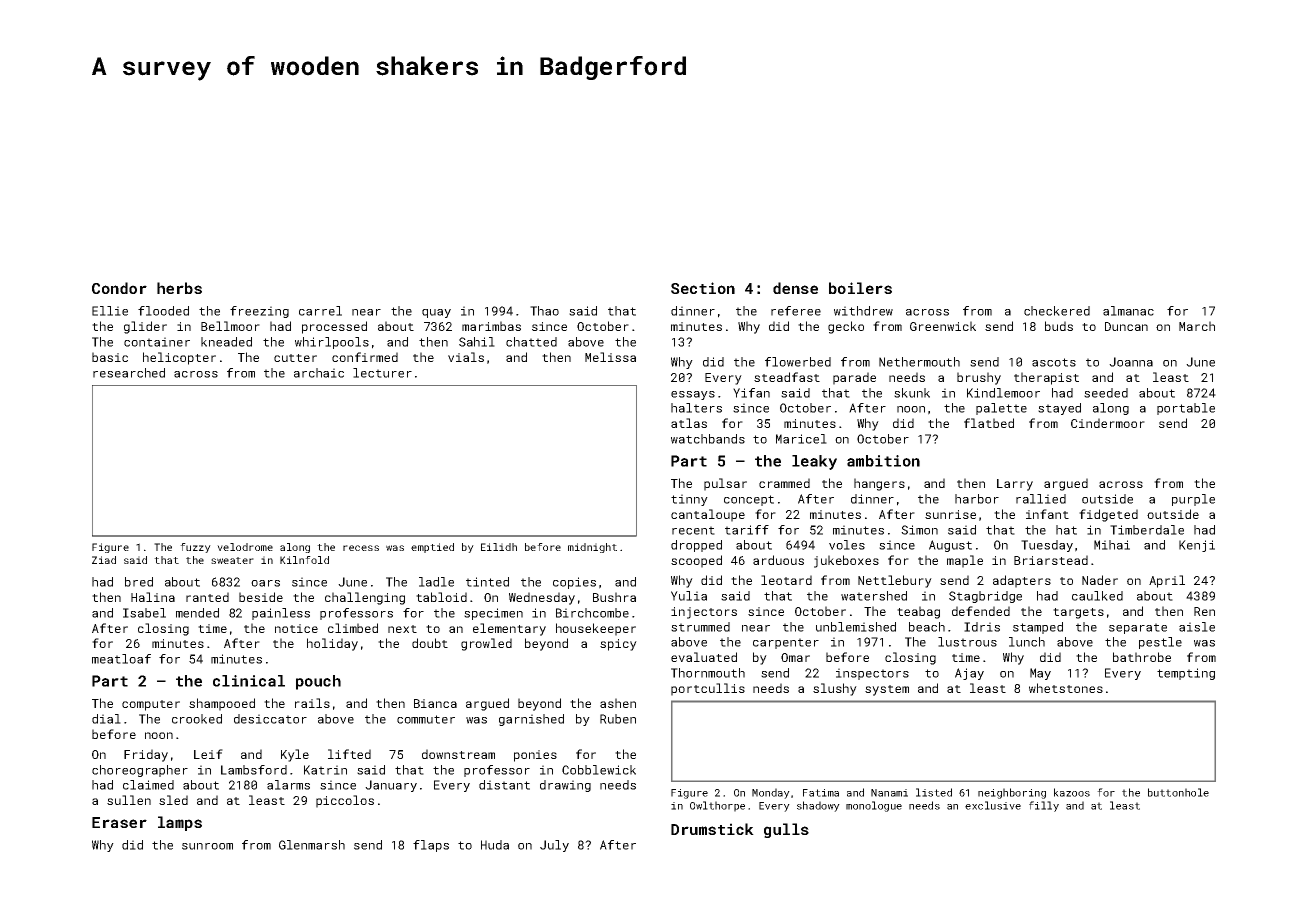 The width and height of the page is (1308, 924). I want to click on flowerbed, so click(798, 362).
